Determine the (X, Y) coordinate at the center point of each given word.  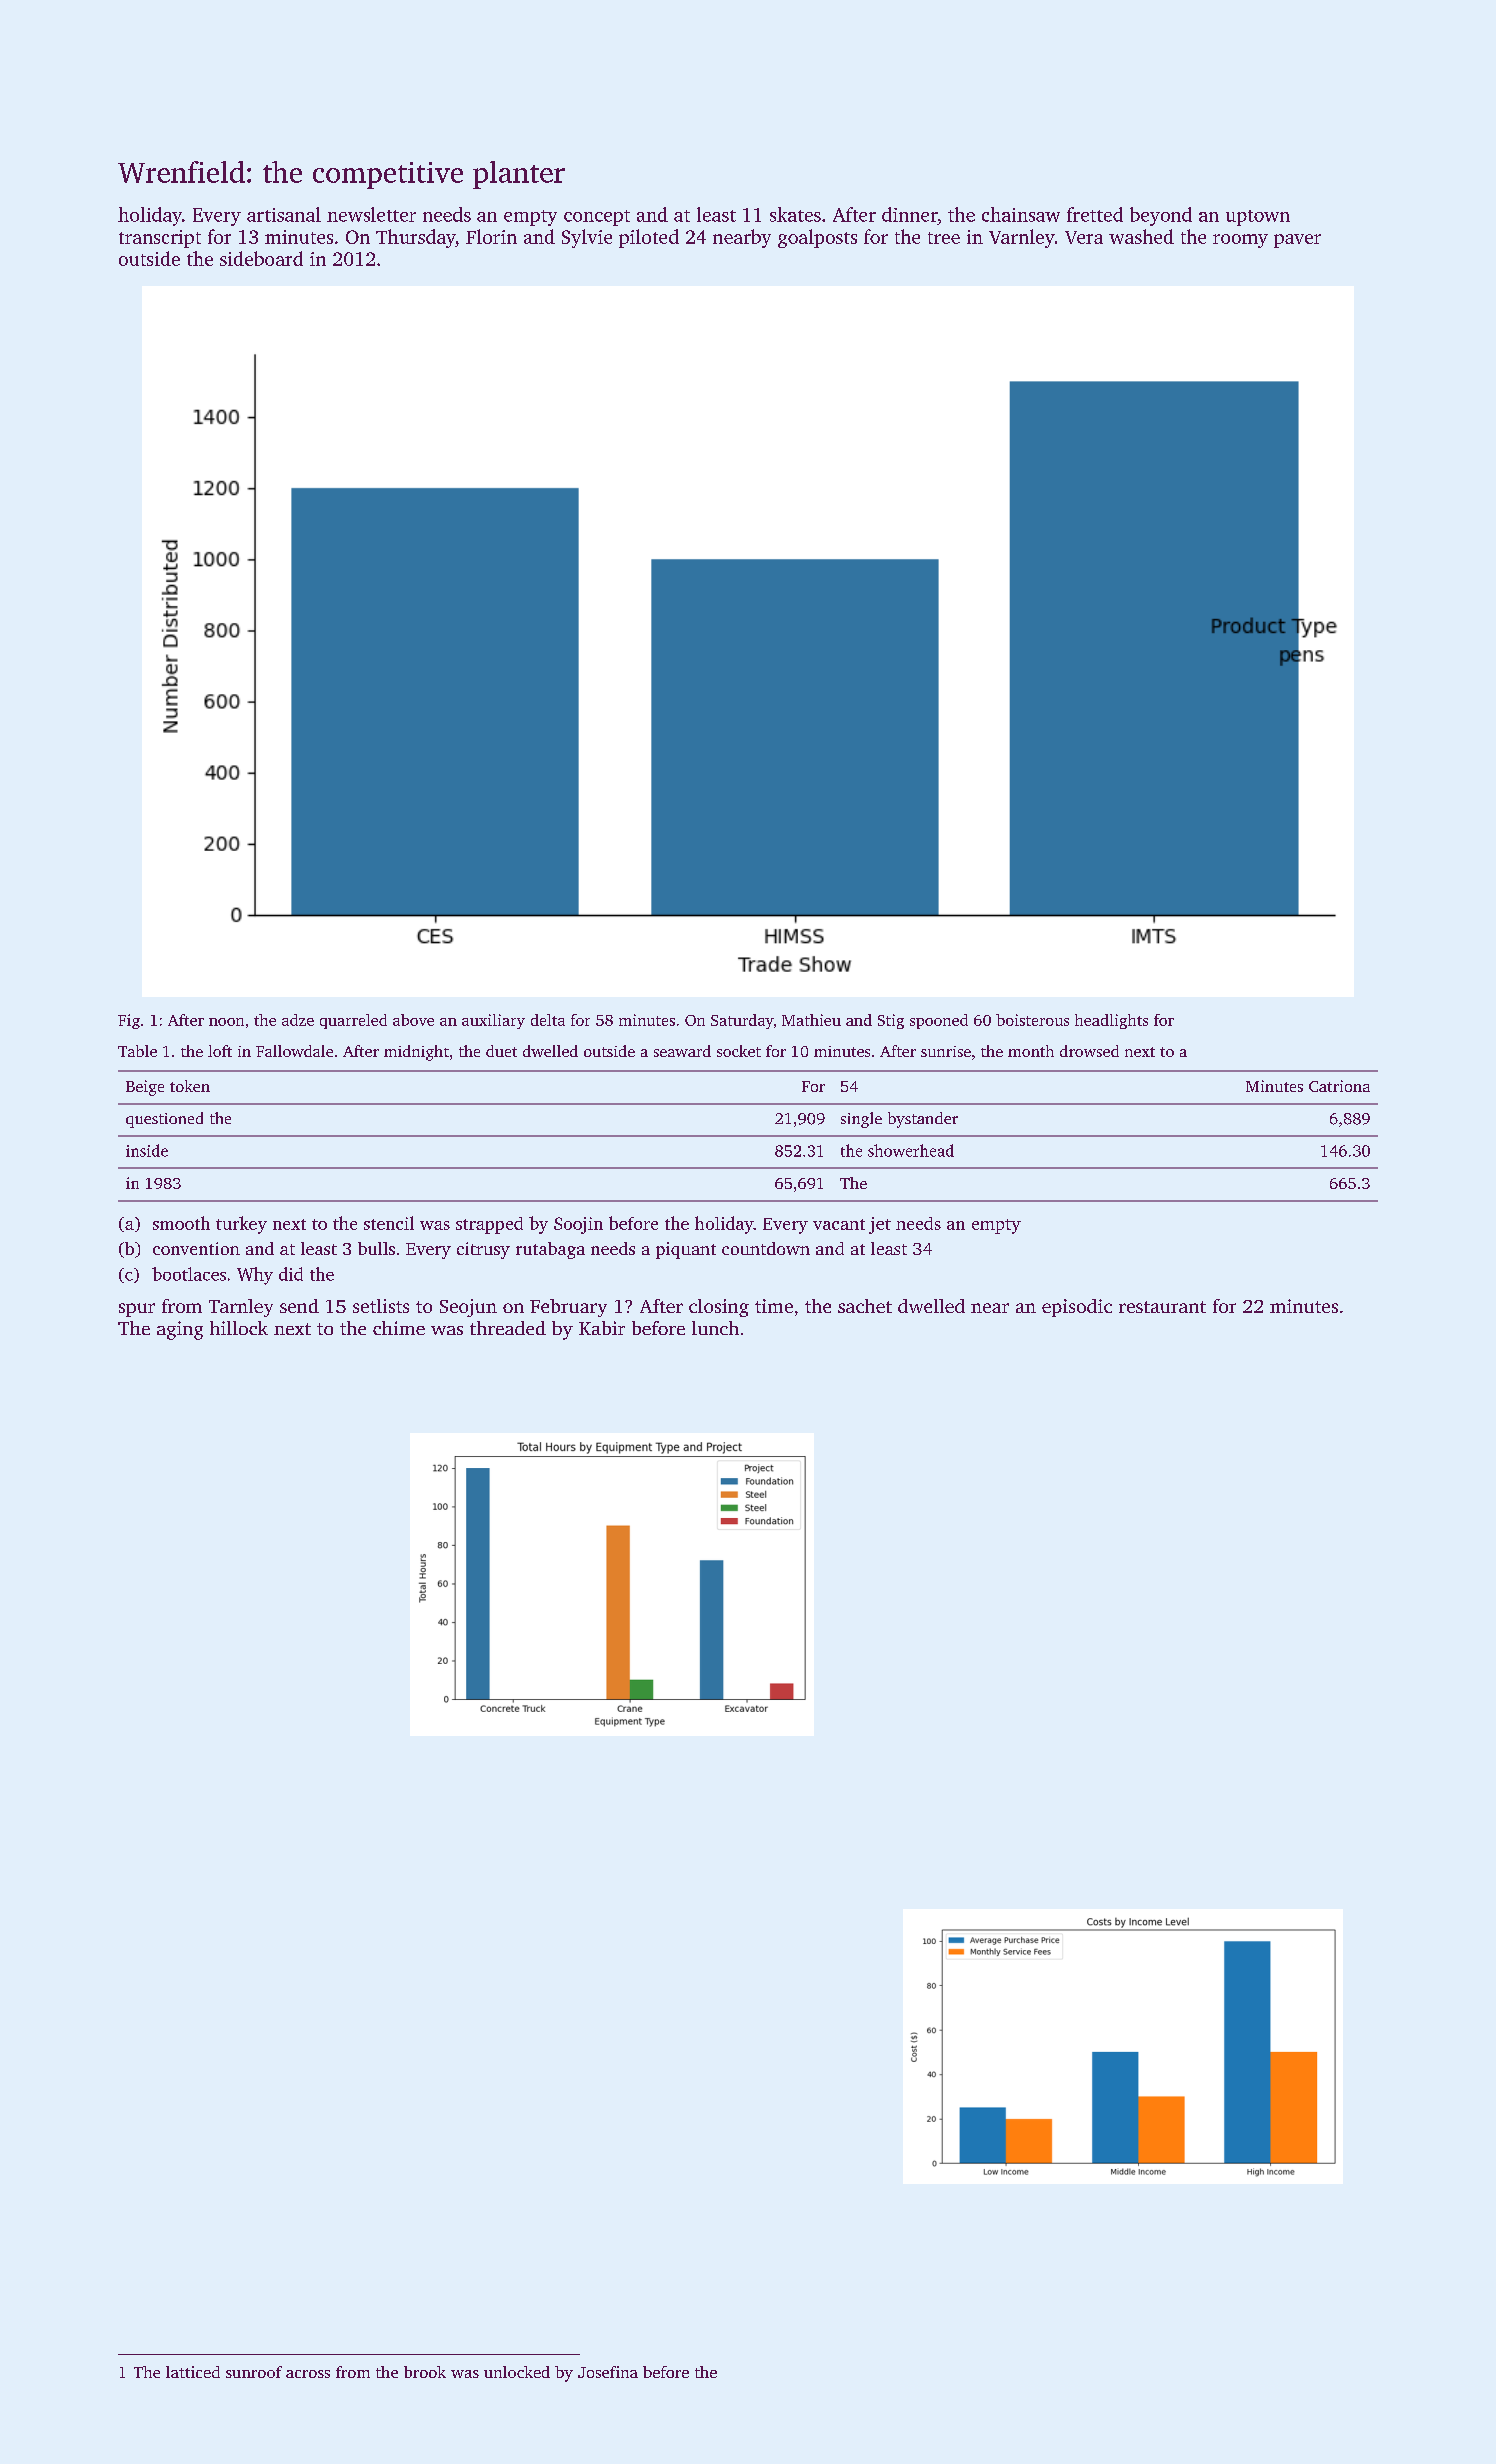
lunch (715, 1328)
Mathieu (811, 1020)
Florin (491, 236)
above (413, 1020)
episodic (1077, 1308)
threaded (508, 1328)
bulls (376, 1248)
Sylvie (587, 238)
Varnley (1022, 238)
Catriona (1339, 1086)
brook (425, 2372)
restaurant (1162, 1307)
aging (180, 1330)
